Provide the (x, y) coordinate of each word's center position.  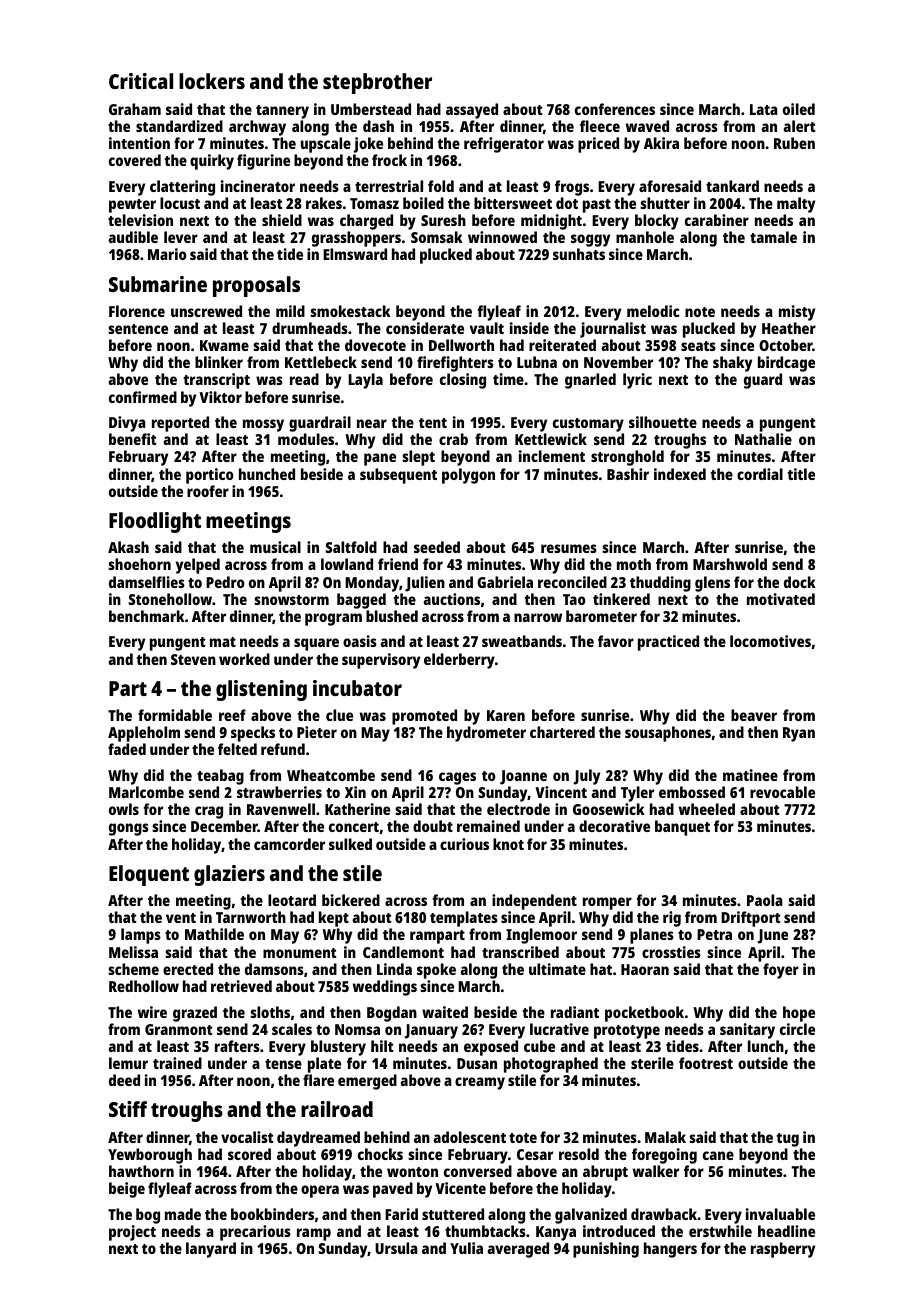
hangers (670, 1250)
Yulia (466, 1248)
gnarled (590, 381)
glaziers (229, 875)
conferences (615, 109)
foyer (781, 971)
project (132, 1233)
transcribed (520, 952)
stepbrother (377, 83)
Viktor (220, 397)
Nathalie (763, 439)
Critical (141, 81)
